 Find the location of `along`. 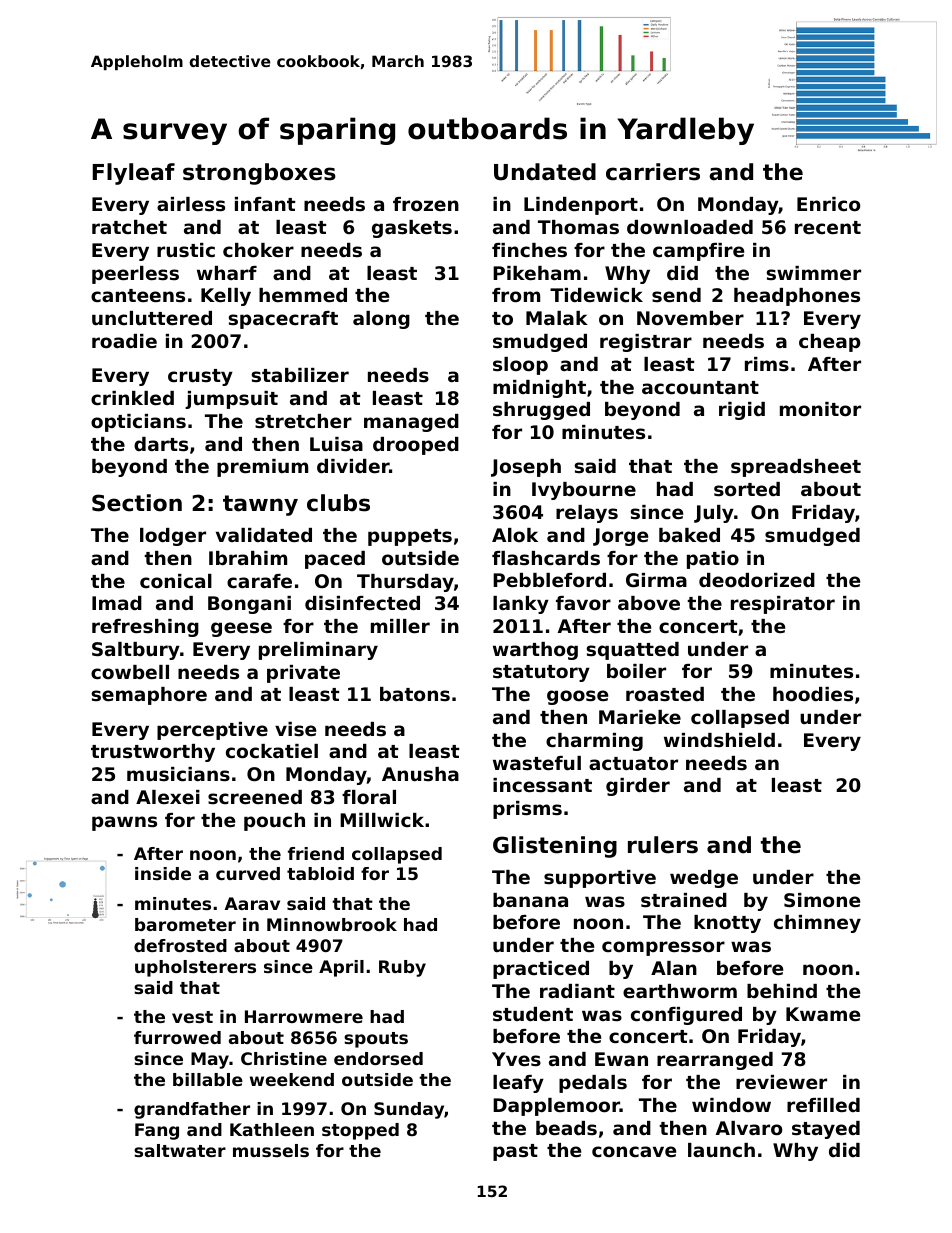

along is located at coordinates (381, 320).
